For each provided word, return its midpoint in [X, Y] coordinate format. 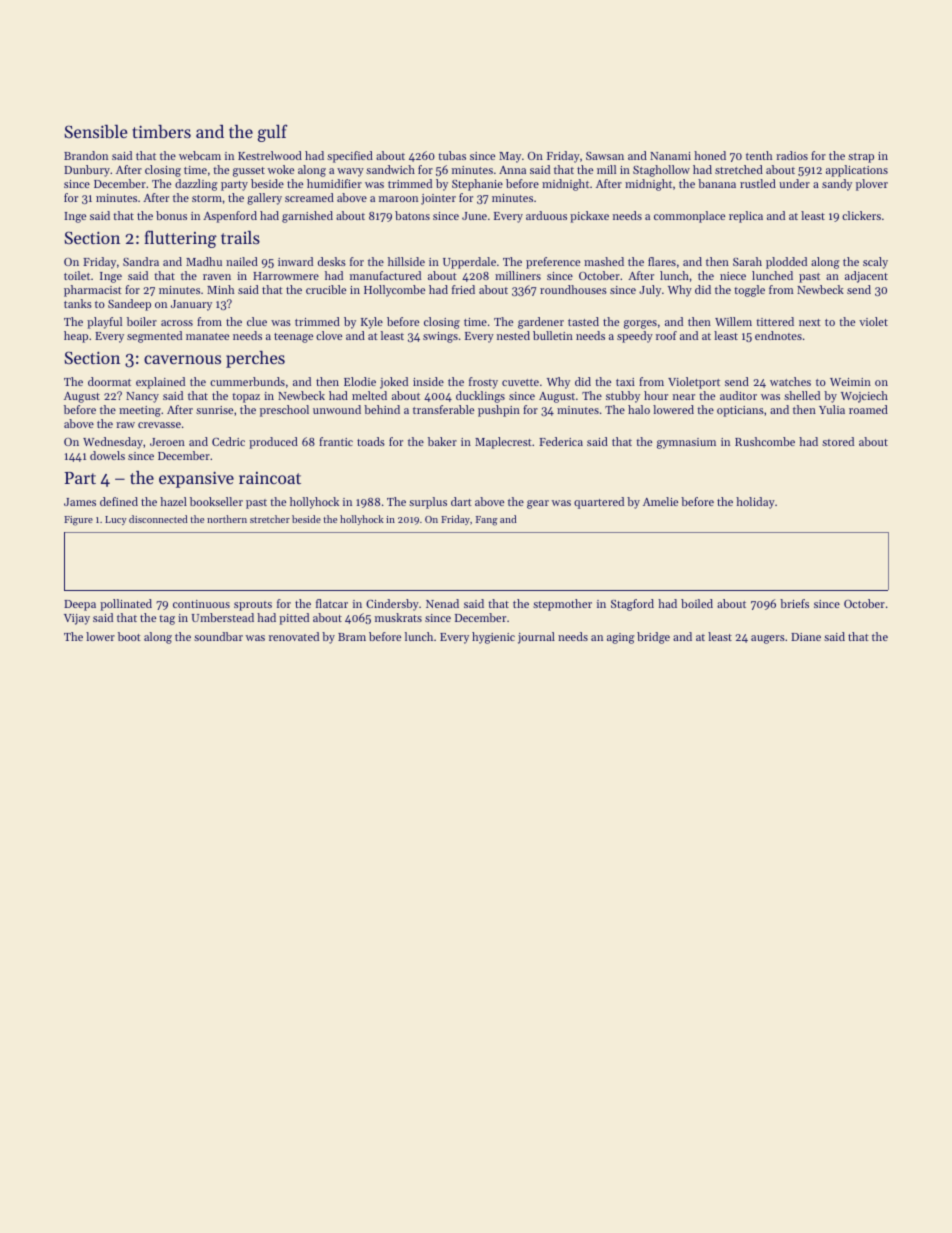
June [474, 216]
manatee [207, 336]
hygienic [493, 638]
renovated [294, 636]
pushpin [499, 411]
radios [792, 155]
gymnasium [686, 443]
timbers [161, 131]
